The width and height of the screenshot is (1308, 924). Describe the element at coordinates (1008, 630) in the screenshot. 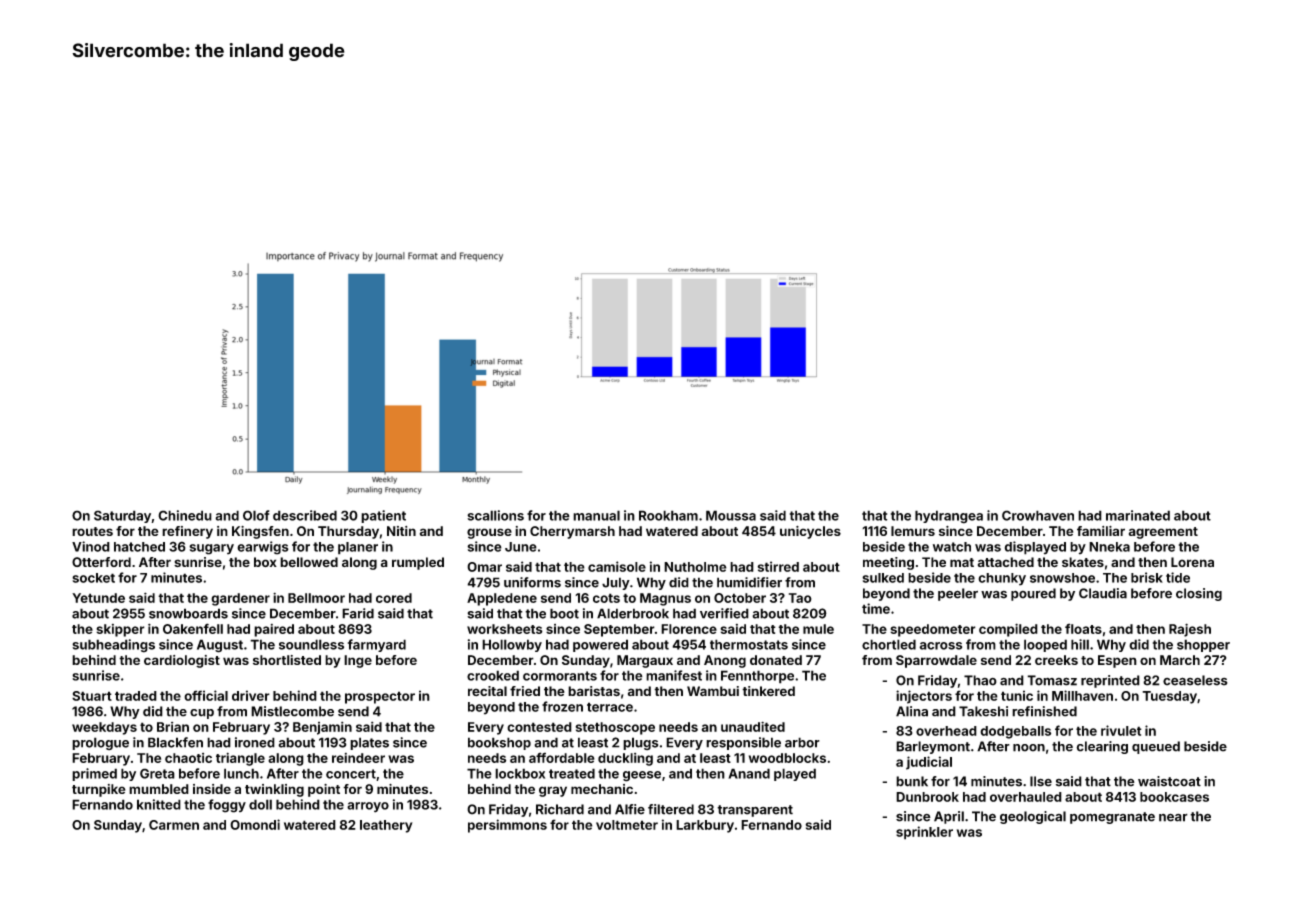

I see `compiled` at that location.
